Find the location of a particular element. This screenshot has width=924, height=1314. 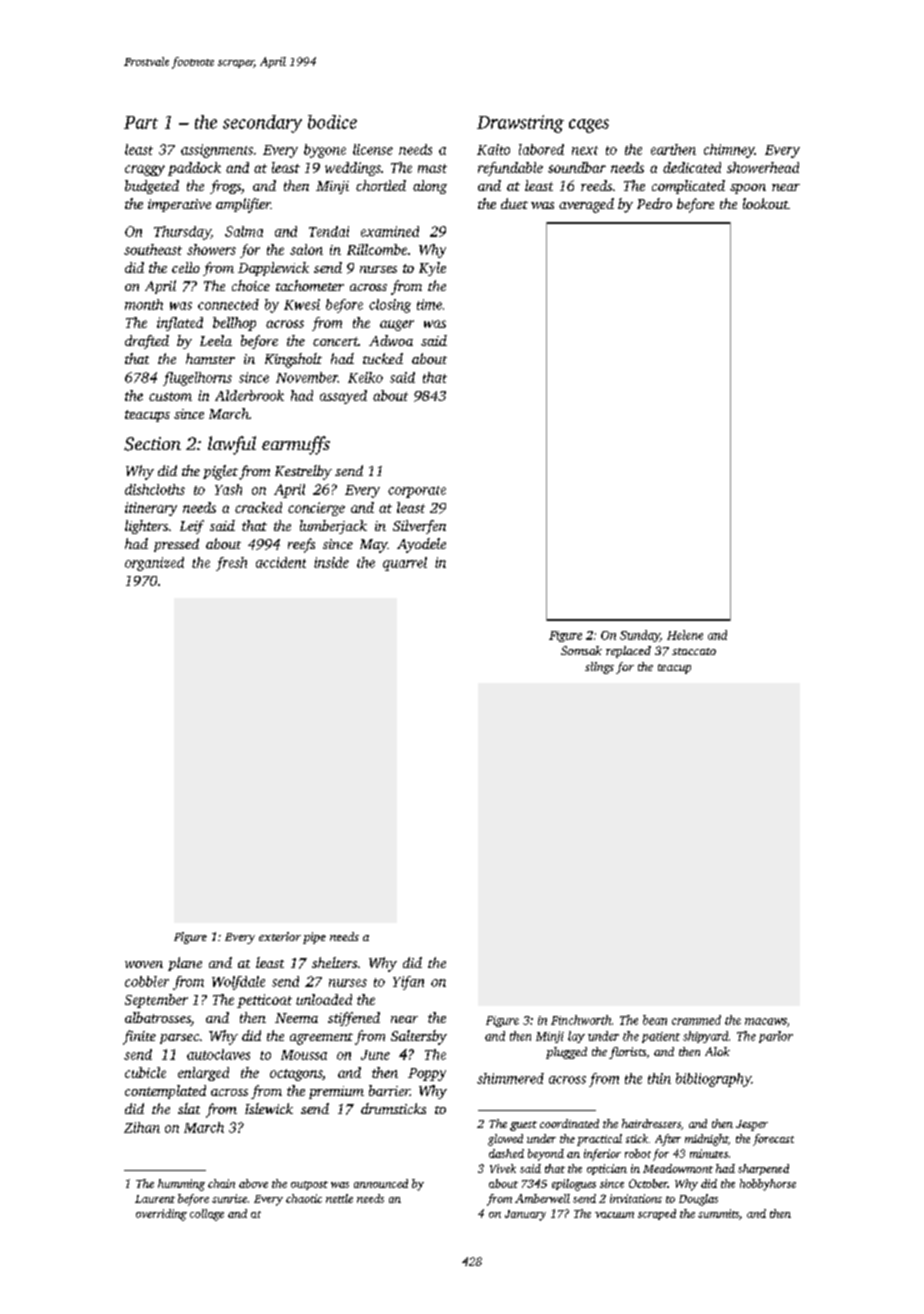

staccato is located at coordinates (694, 651).
